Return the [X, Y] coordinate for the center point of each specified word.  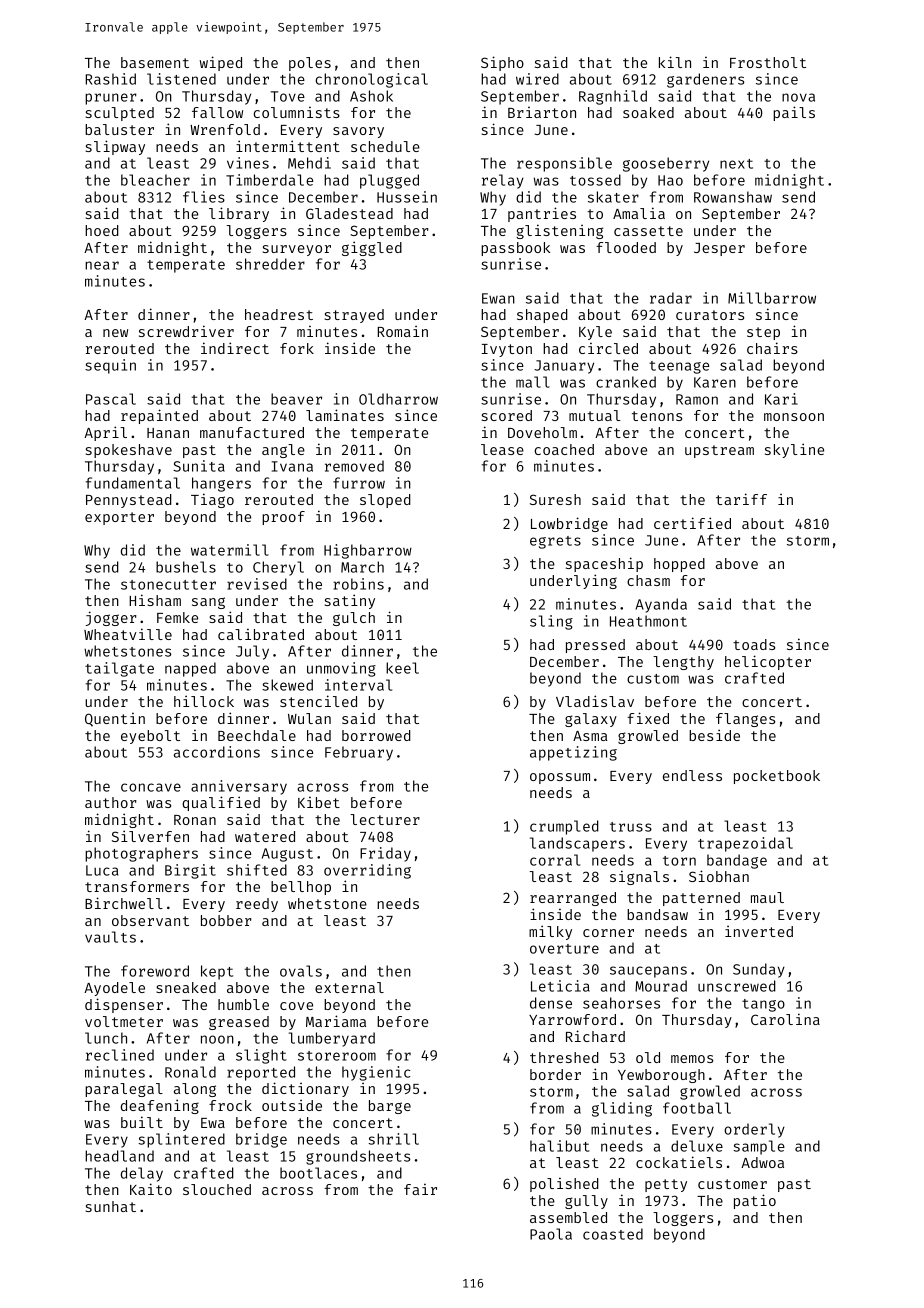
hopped [679, 565]
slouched [217, 1189]
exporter [119, 518]
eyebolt [150, 737]
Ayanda [661, 605]
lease [502, 449]
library [239, 214]
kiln [675, 62]
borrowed [376, 735]
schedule [385, 146]
